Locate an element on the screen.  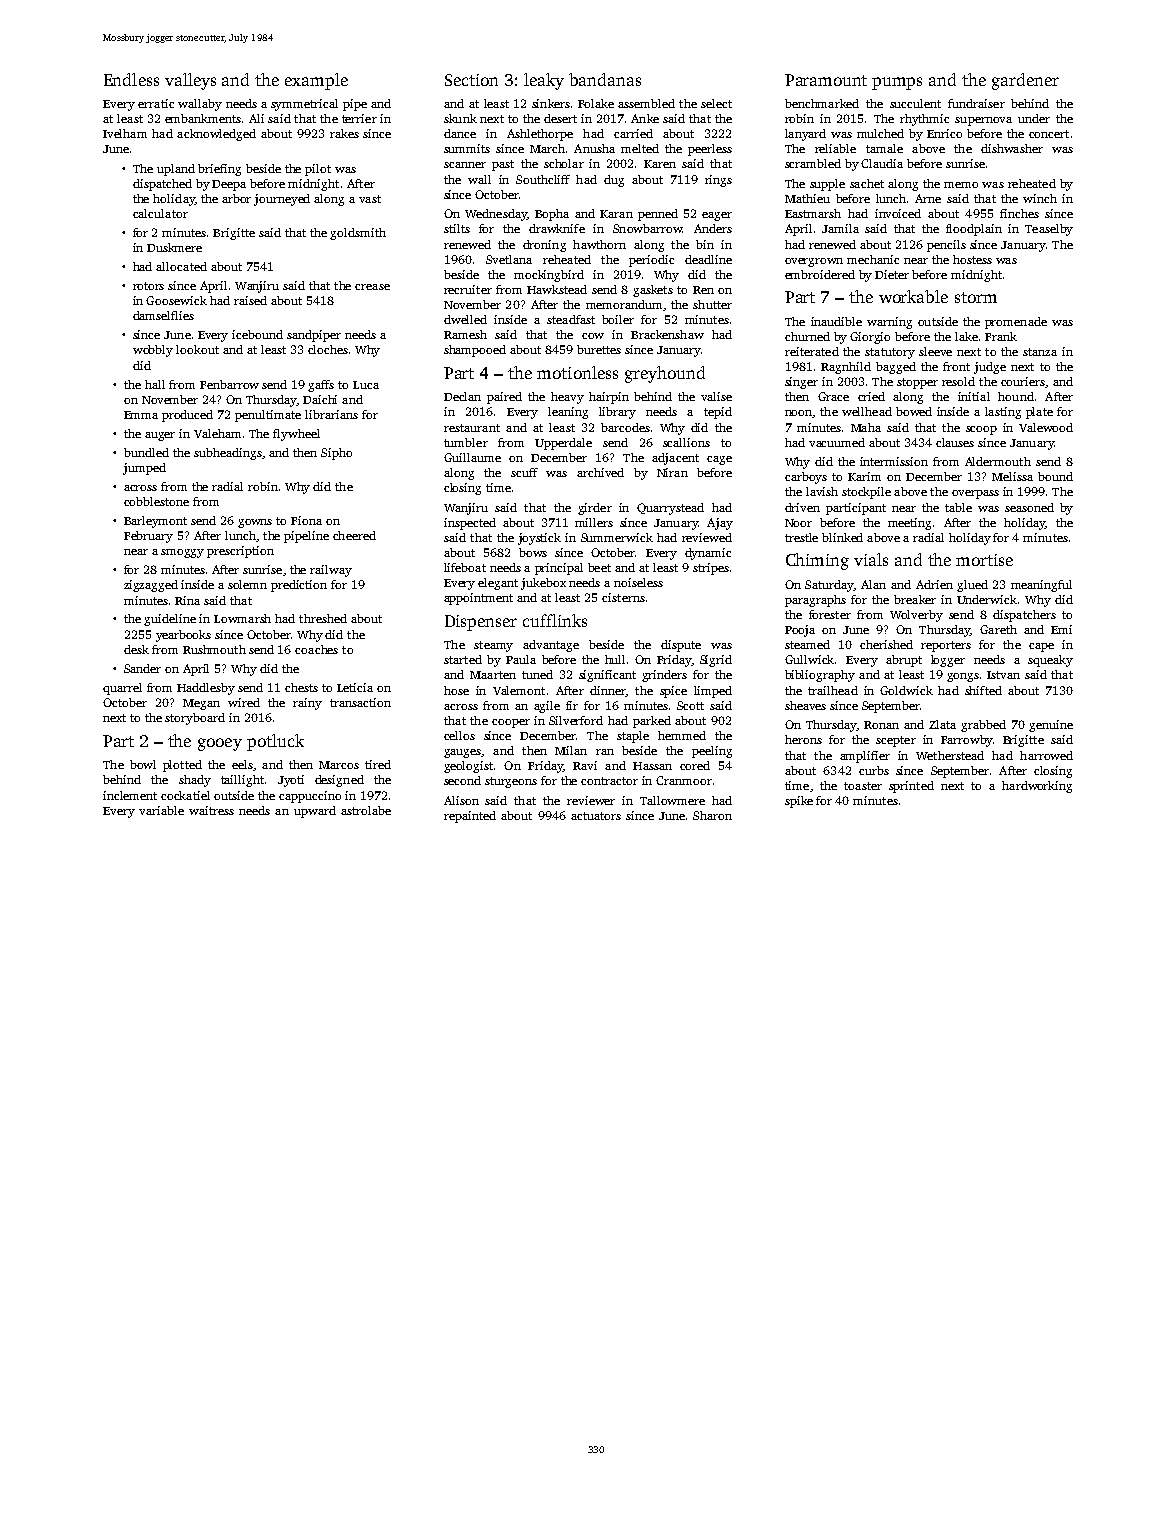
Paramount is located at coordinates (826, 80).
